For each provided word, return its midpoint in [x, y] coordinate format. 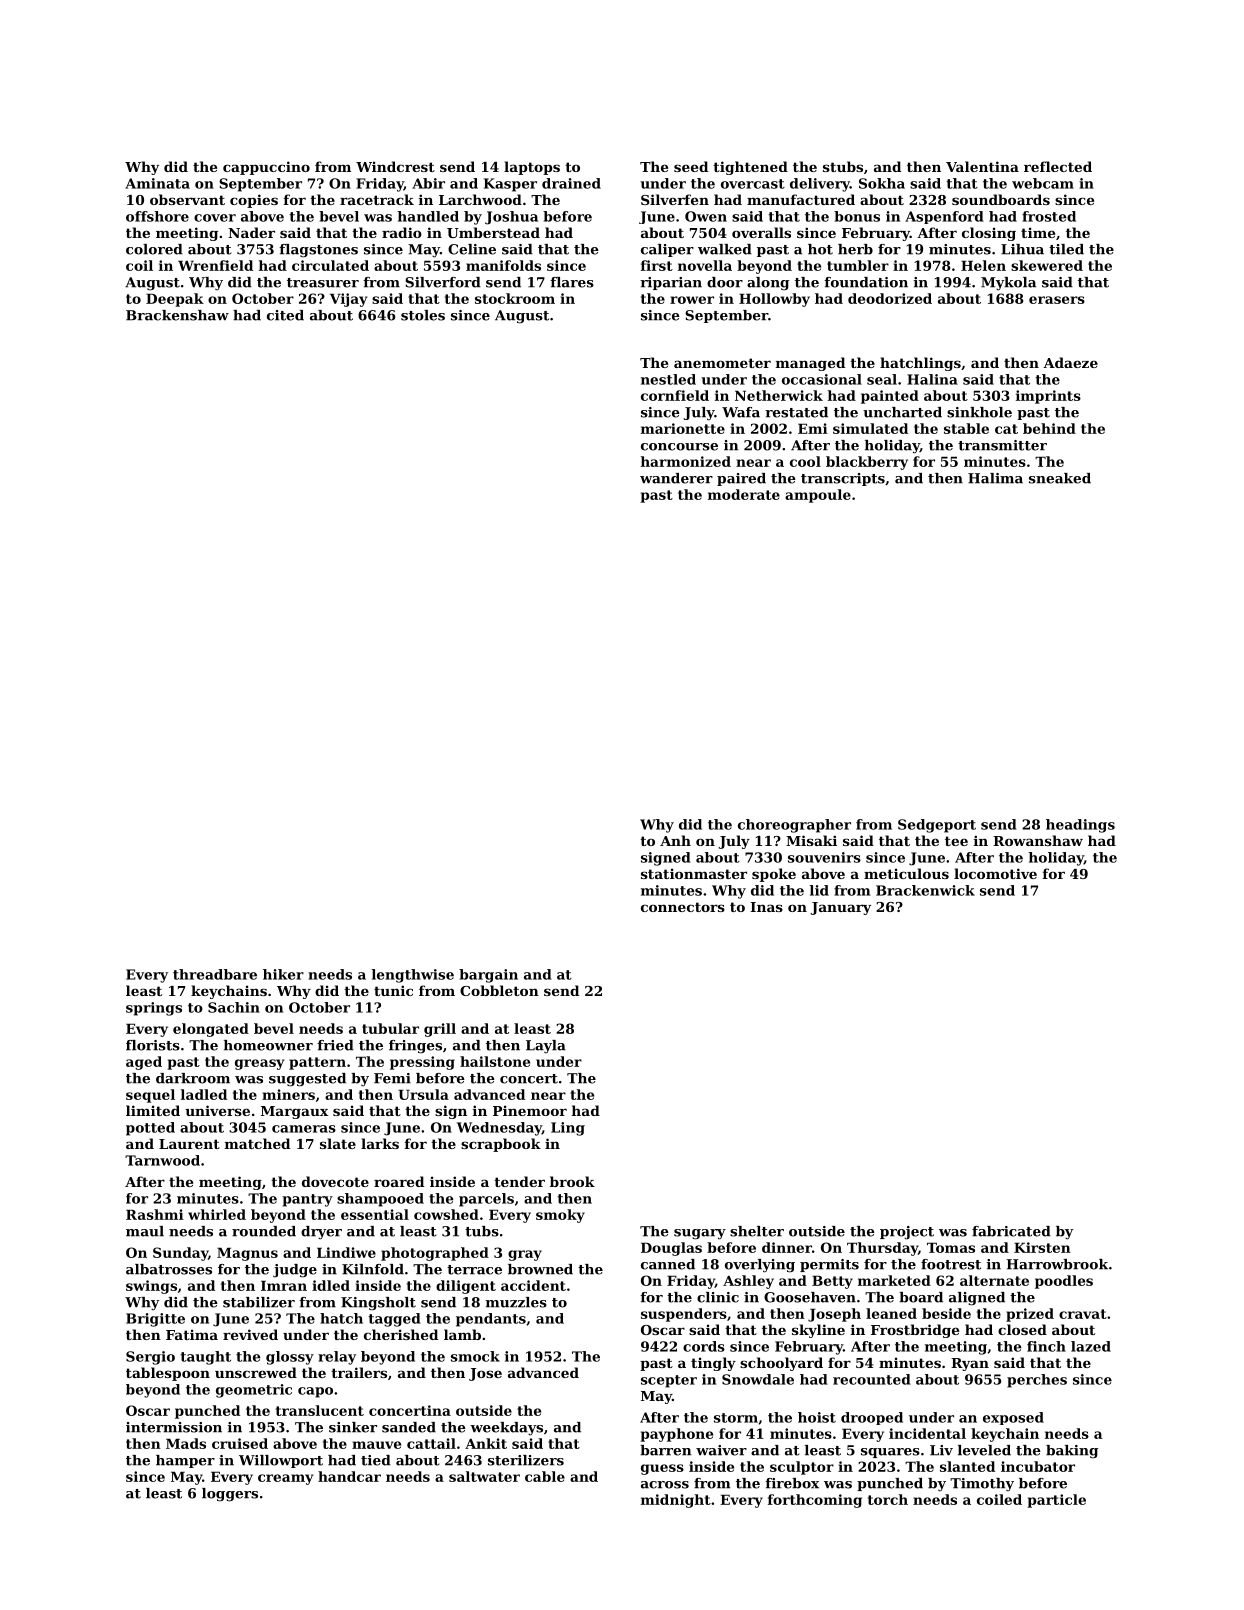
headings [1080, 826]
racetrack [377, 199]
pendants [491, 1320]
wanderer [676, 478]
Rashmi [155, 1214]
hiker [283, 974]
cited [285, 315]
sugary [700, 1234]
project [907, 1233]
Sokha [882, 183]
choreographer [794, 826]
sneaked [1060, 478]
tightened [750, 168]
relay [337, 1358]
